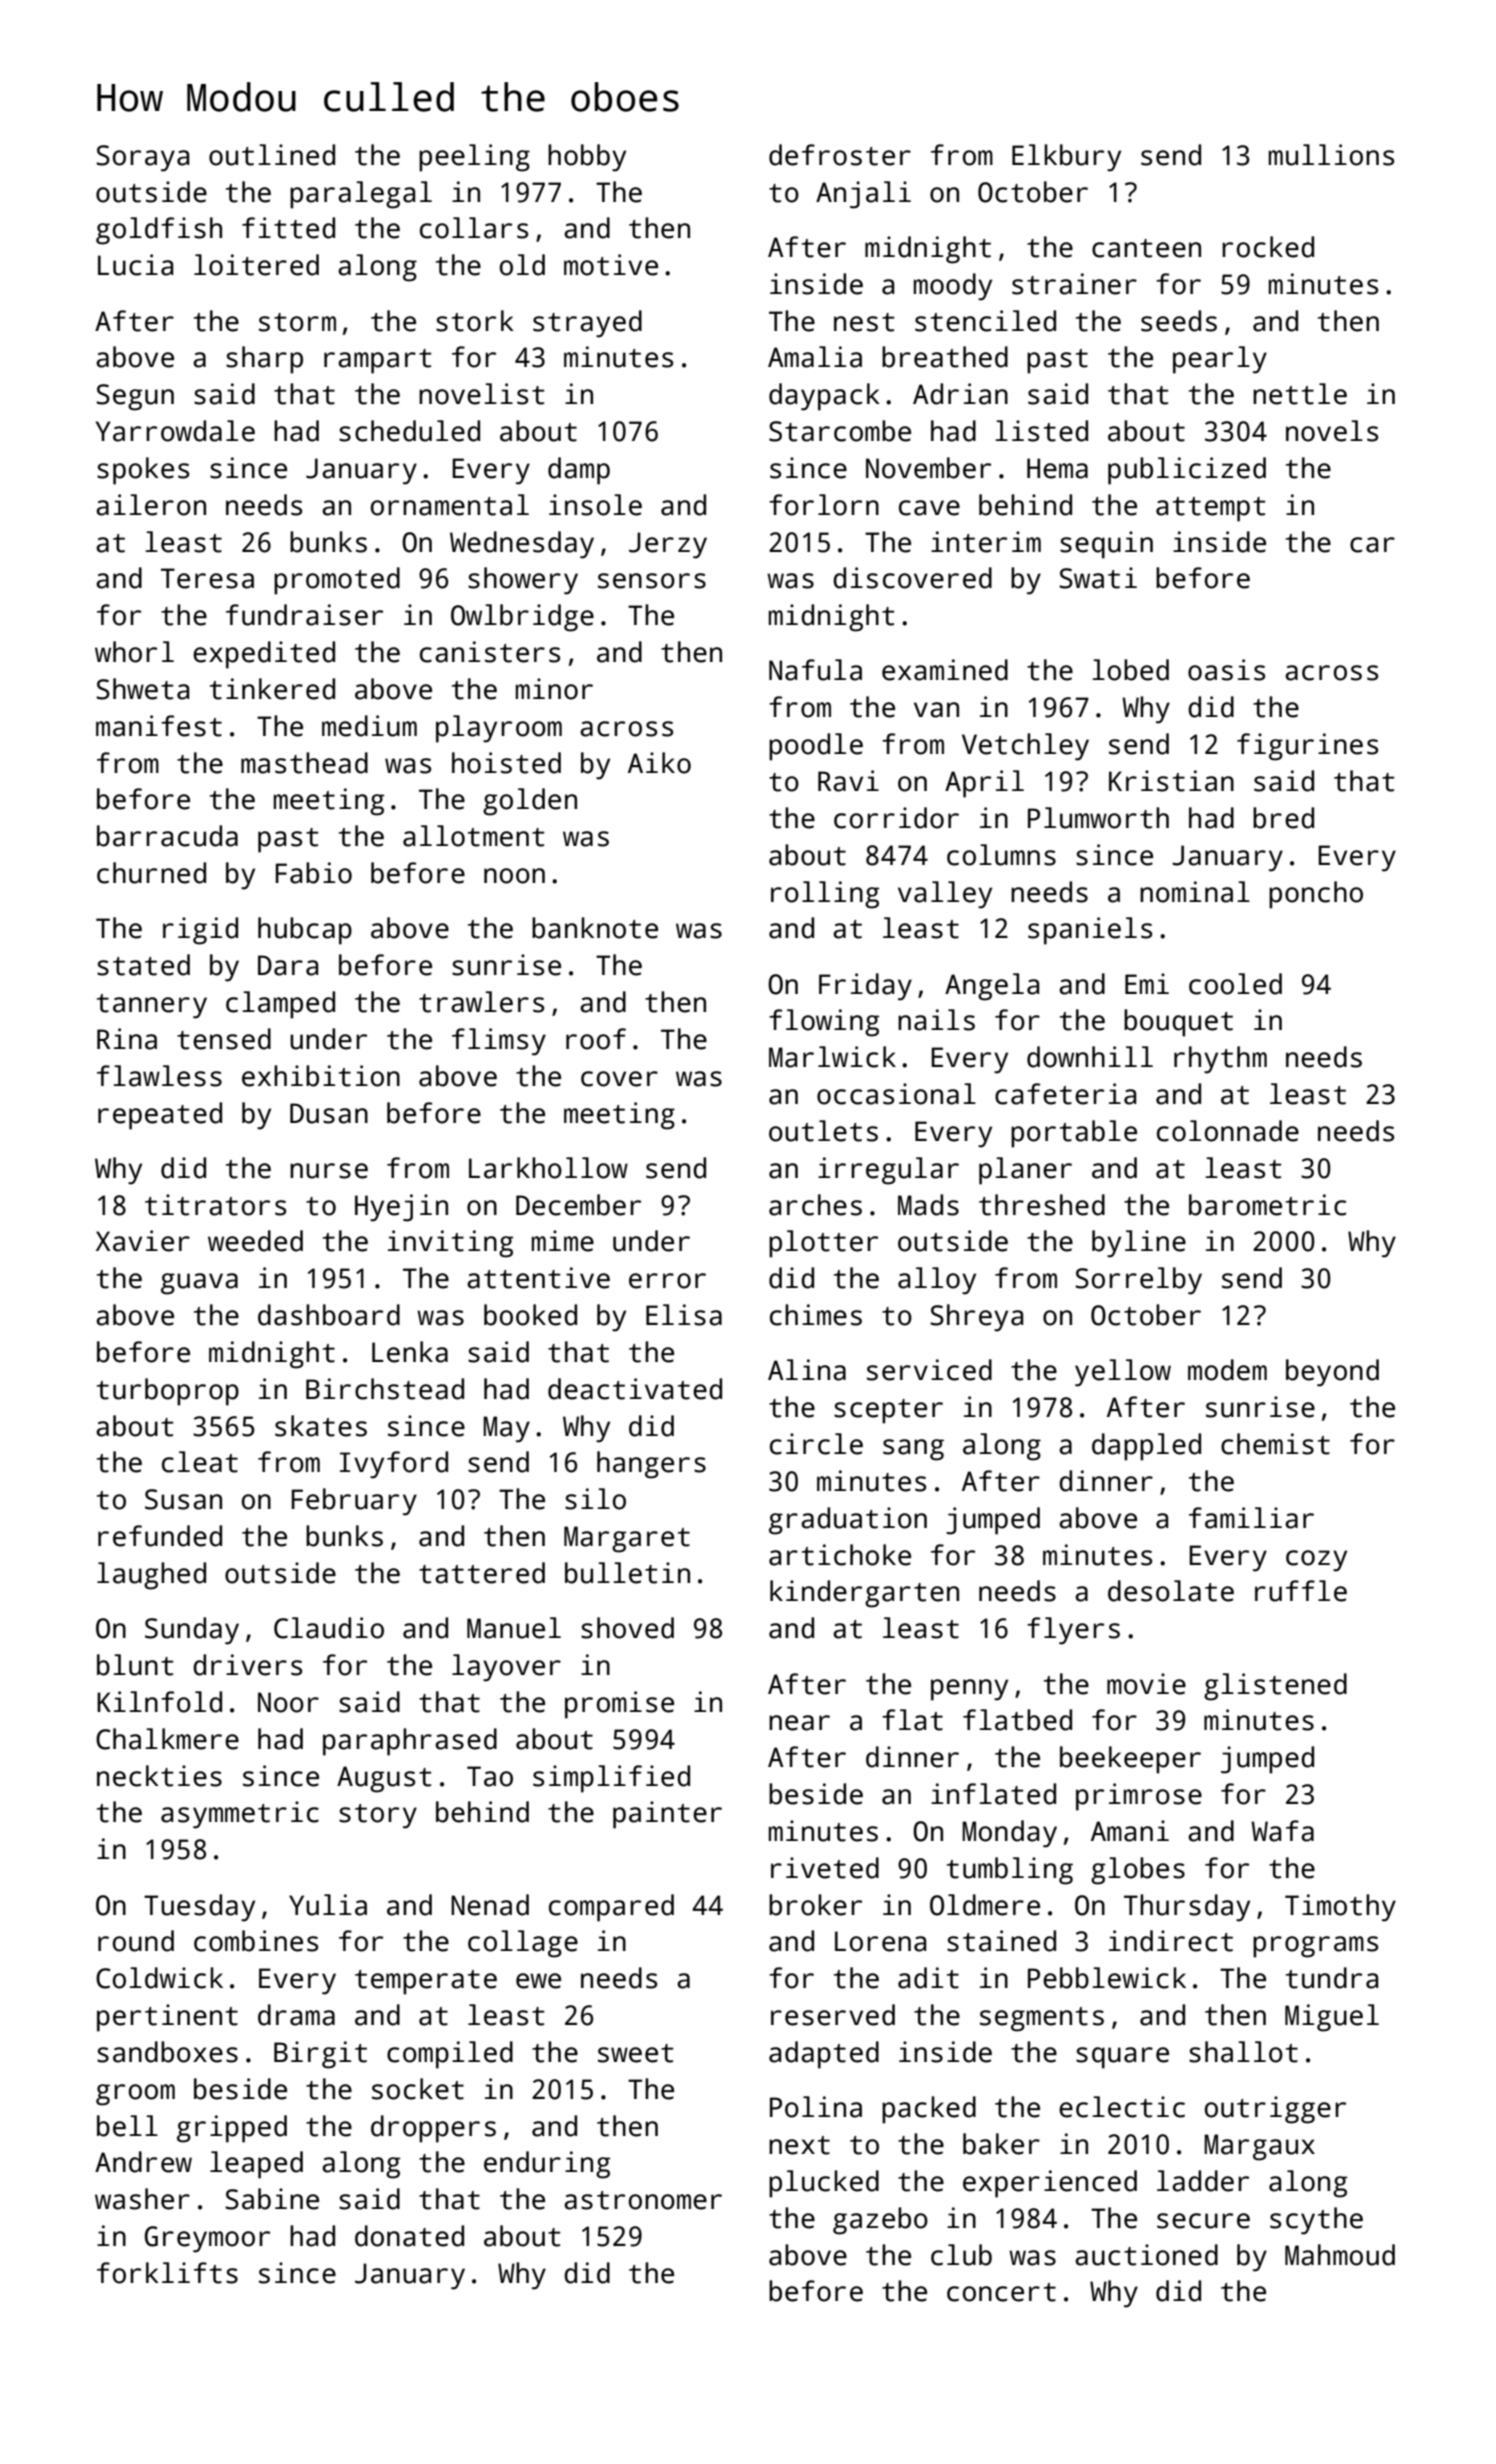 This page has width=1496, height=2464. What do you see at coordinates (450, 2055) in the page?
I see `compiled` at bounding box center [450, 2055].
